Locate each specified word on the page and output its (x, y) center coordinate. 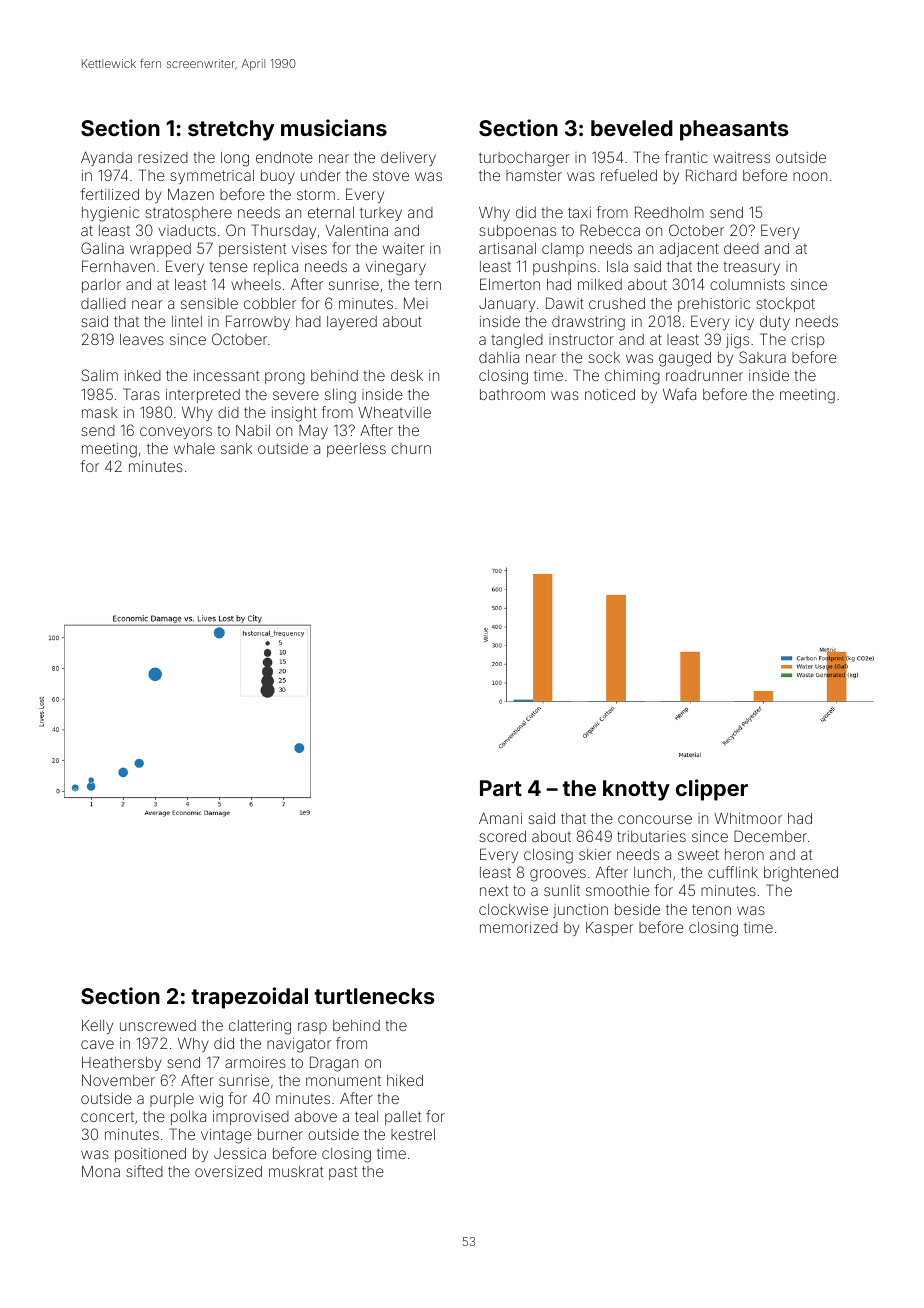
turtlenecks (374, 996)
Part (501, 788)
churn (411, 448)
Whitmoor (748, 818)
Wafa (679, 394)
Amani (500, 818)
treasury (751, 268)
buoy (278, 177)
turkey (381, 214)
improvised (251, 1118)
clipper (712, 790)
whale (194, 448)
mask (100, 412)
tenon (711, 909)
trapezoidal (249, 998)
